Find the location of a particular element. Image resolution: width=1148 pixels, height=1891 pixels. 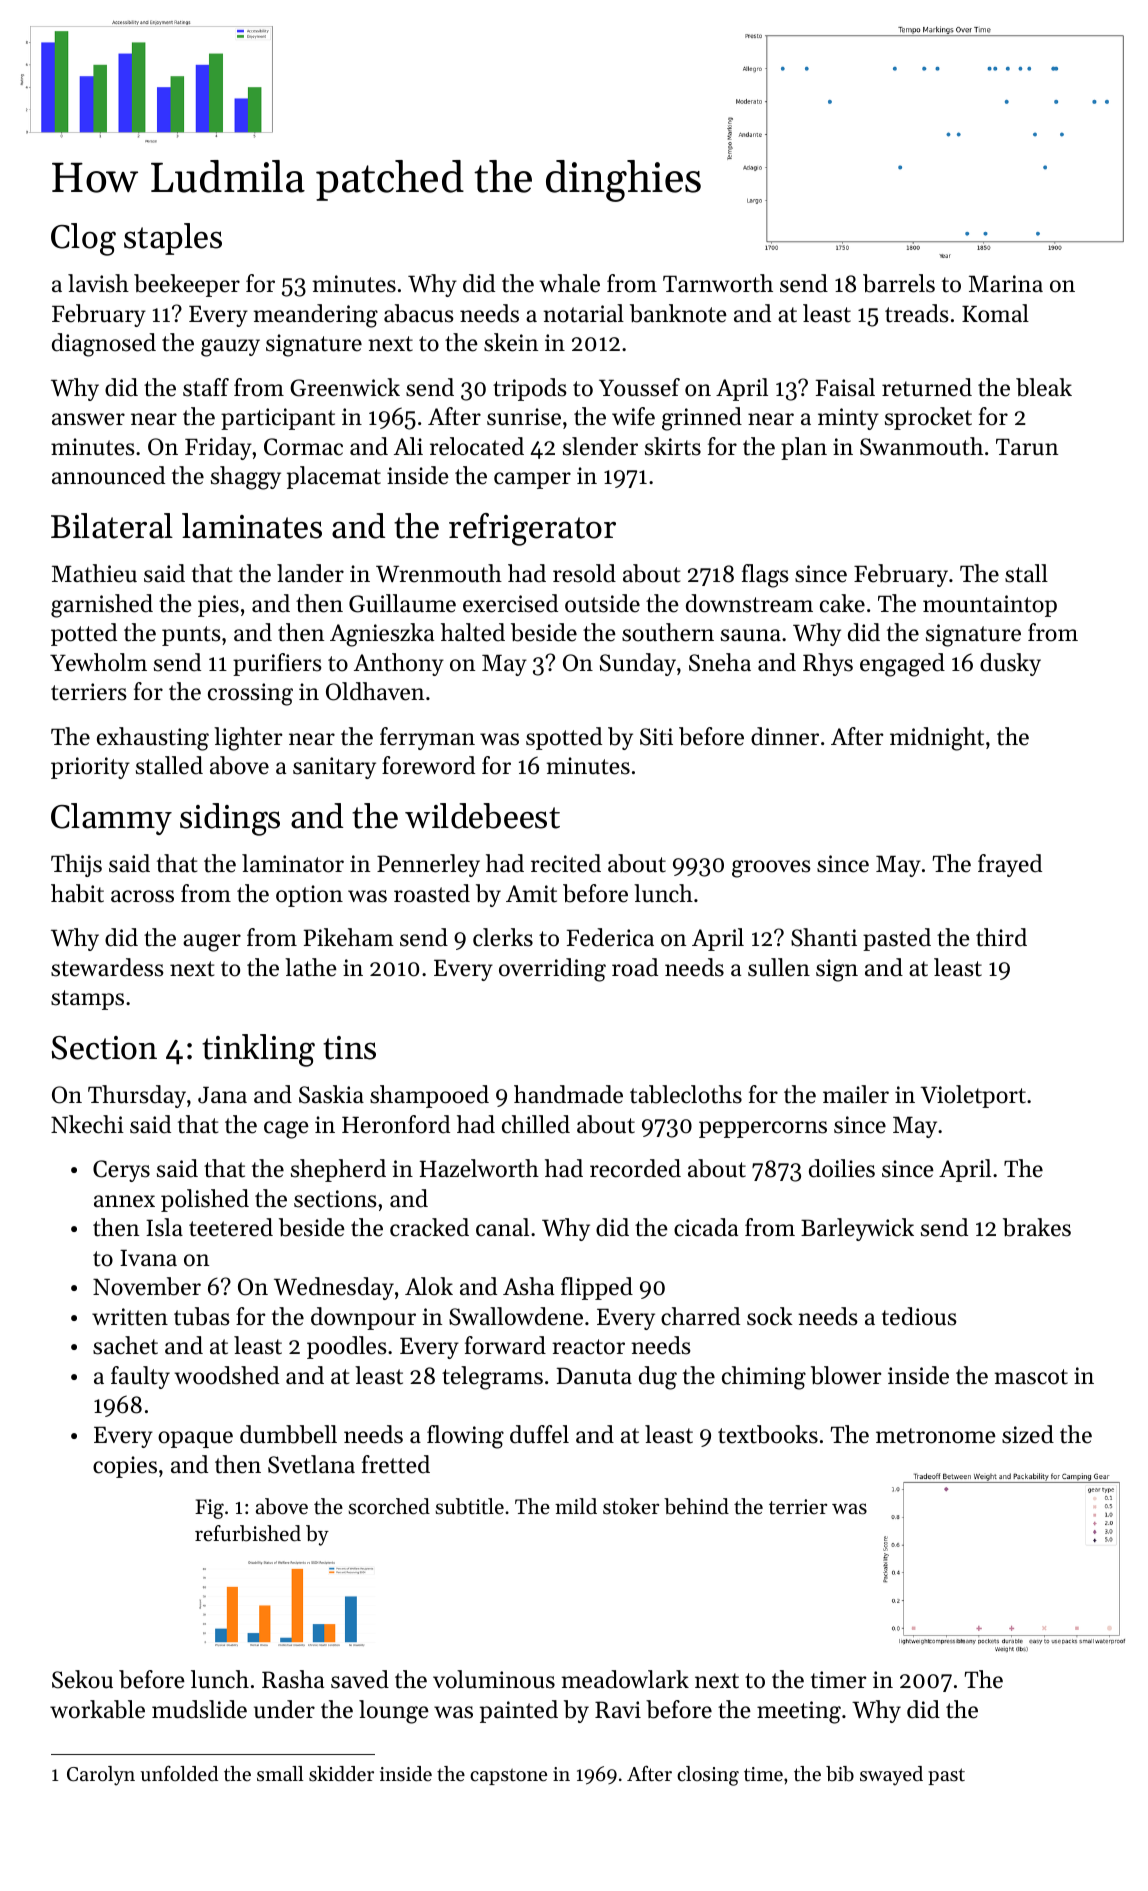

Nkechi is located at coordinates (87, 1124).
